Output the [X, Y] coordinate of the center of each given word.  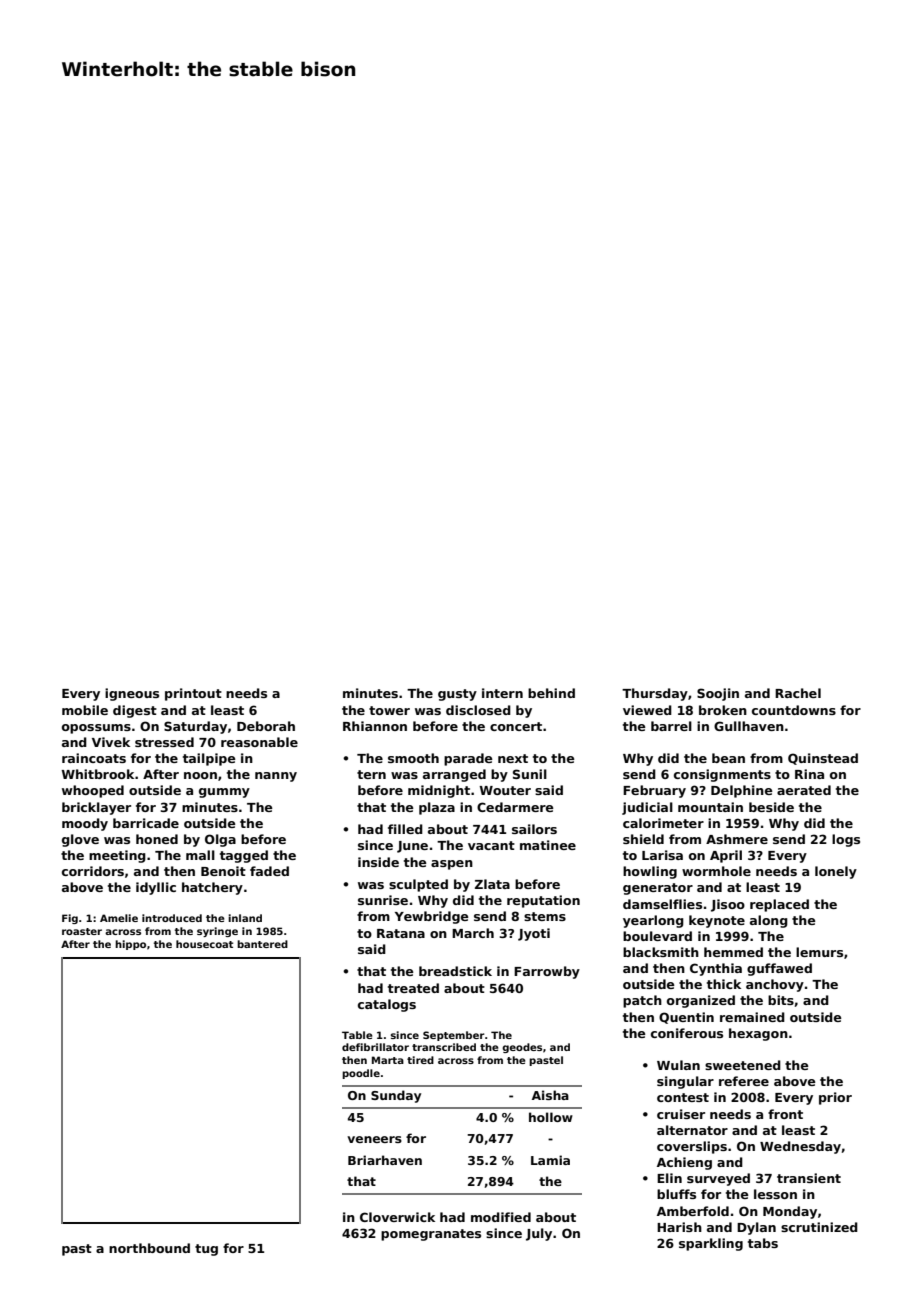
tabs [763, 1243]
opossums [96, 729]
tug [206, 1250]
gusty [457, 695]
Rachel [798, 693]
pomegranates [431, 1235]
